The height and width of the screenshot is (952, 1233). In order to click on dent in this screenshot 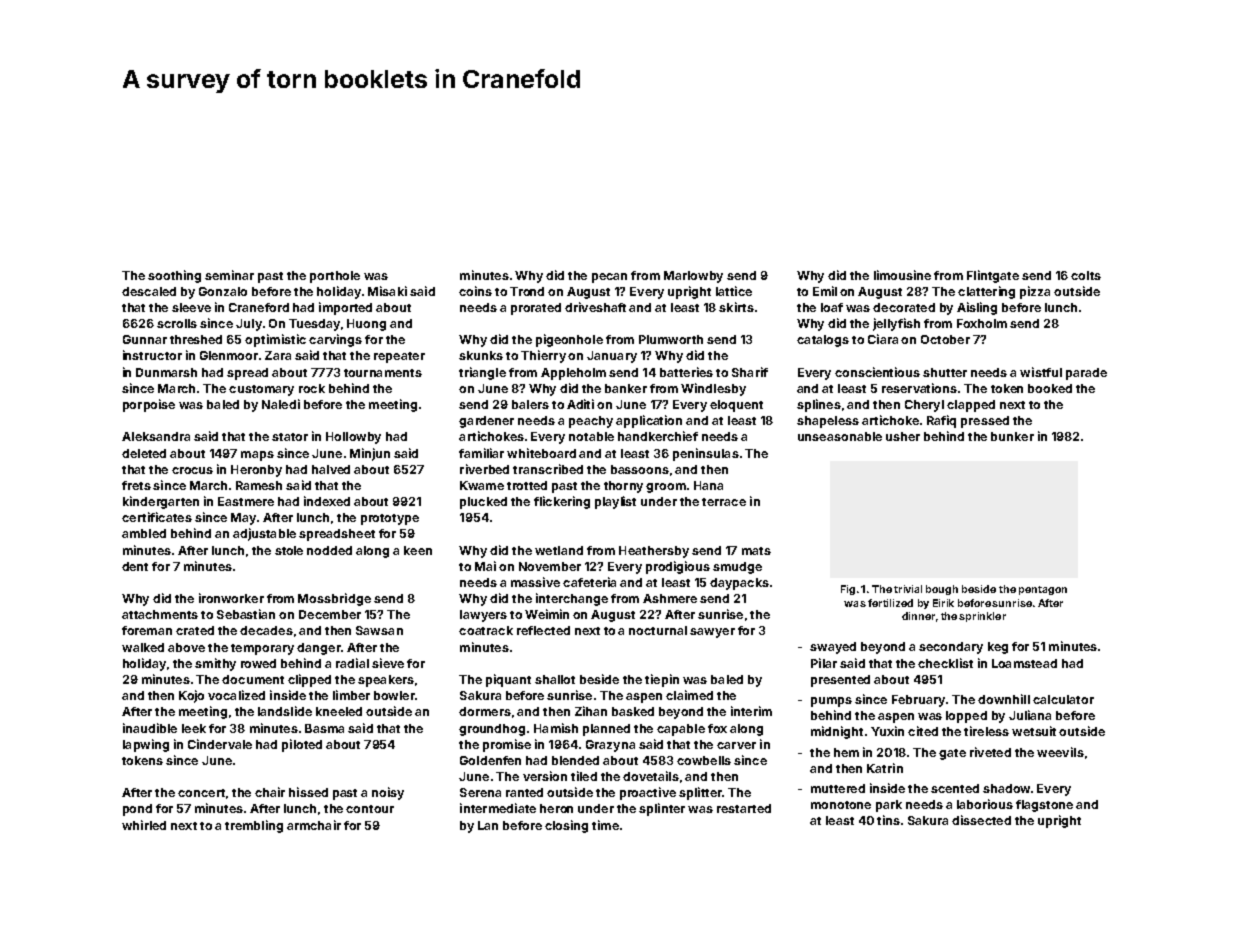, I will do `click(135, 566)`.
